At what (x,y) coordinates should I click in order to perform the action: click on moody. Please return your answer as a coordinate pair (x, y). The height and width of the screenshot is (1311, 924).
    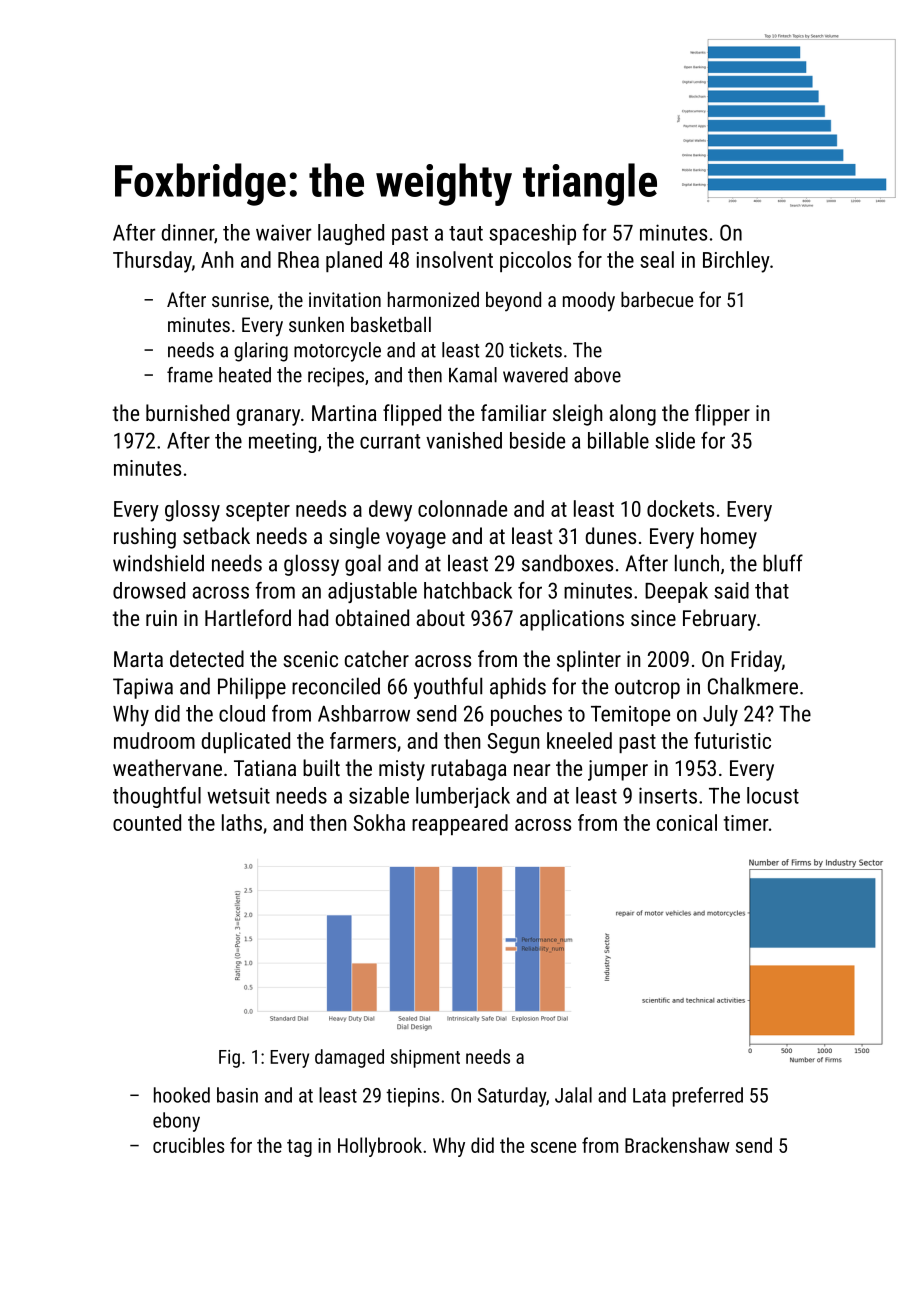
    Looking at the image, I should click on (589, 302).
